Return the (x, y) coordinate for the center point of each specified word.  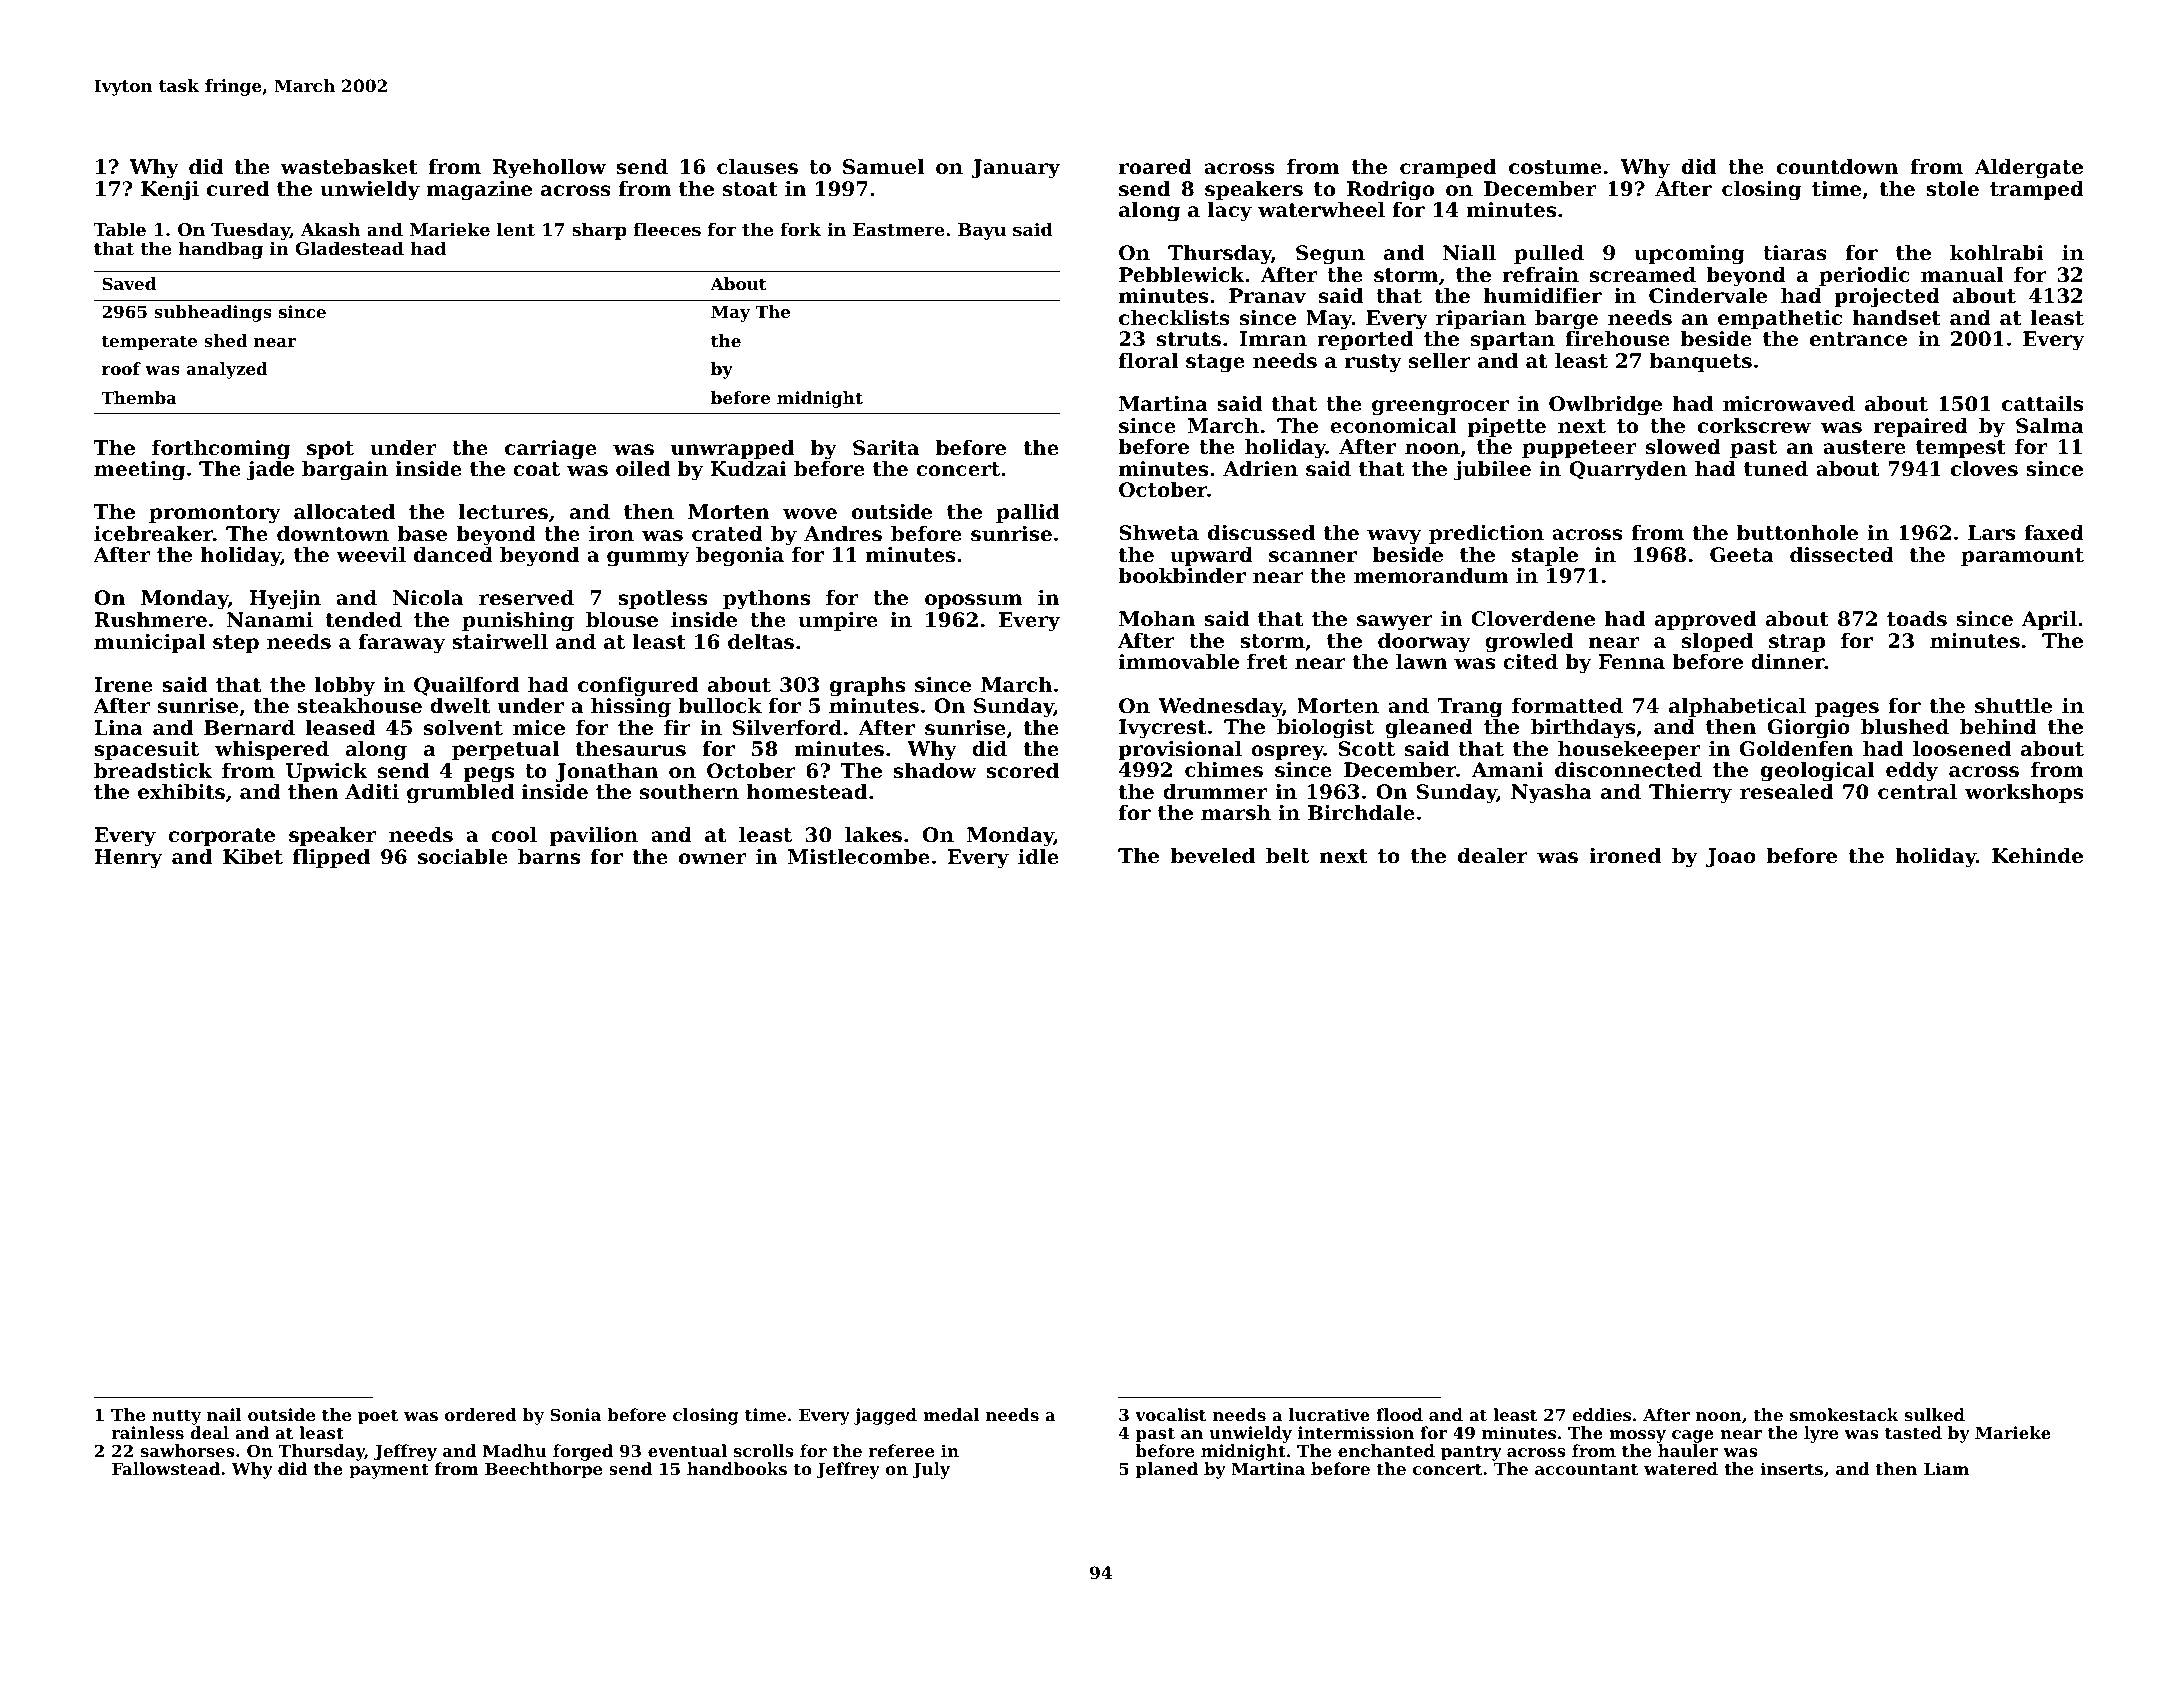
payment (389, 1471)
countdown (1837, 167)
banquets (1701, 362)
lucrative (1329, 1414)
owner (712, 859)
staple (1545, 556)
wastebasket (349, 167)
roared (1155, 167)
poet (378, 1417)
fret (1267, 662)
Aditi (372, 792)
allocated (344, 512)
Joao (1731, 857)
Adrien (1260, 469)
